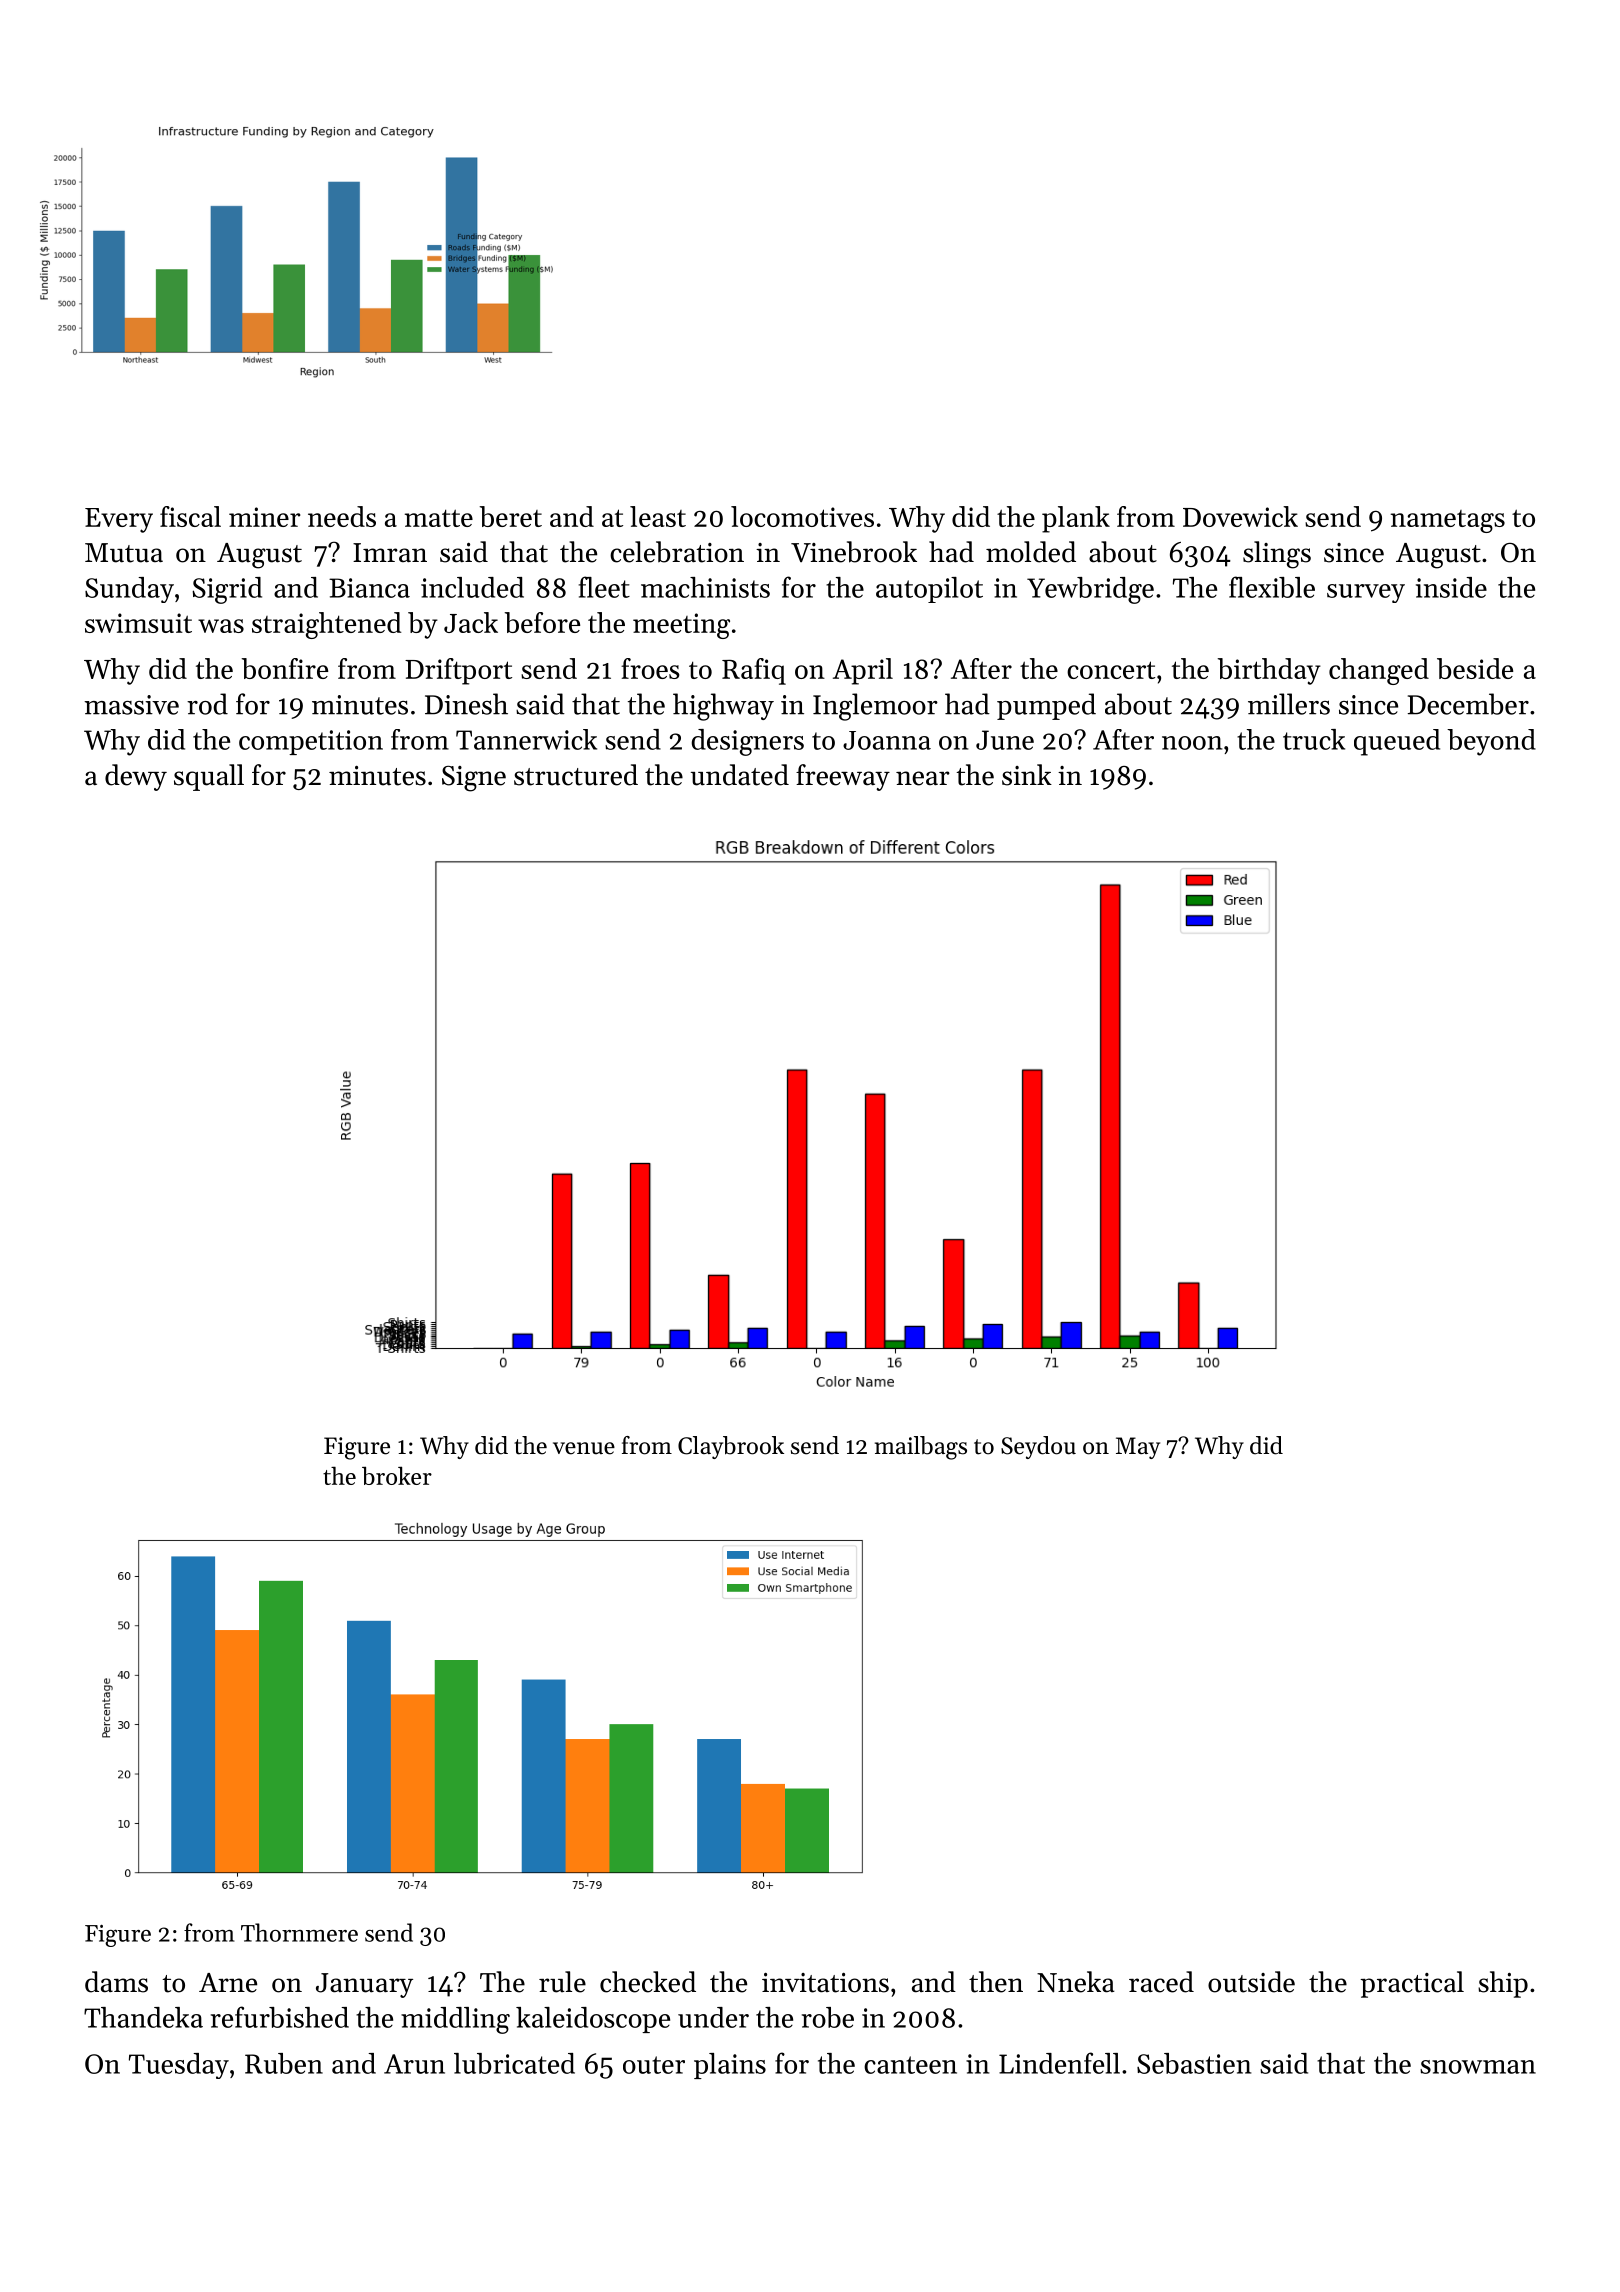  Describe the element at coordinates (730, 2066) in the screenshot. I see `plains` at that location.
